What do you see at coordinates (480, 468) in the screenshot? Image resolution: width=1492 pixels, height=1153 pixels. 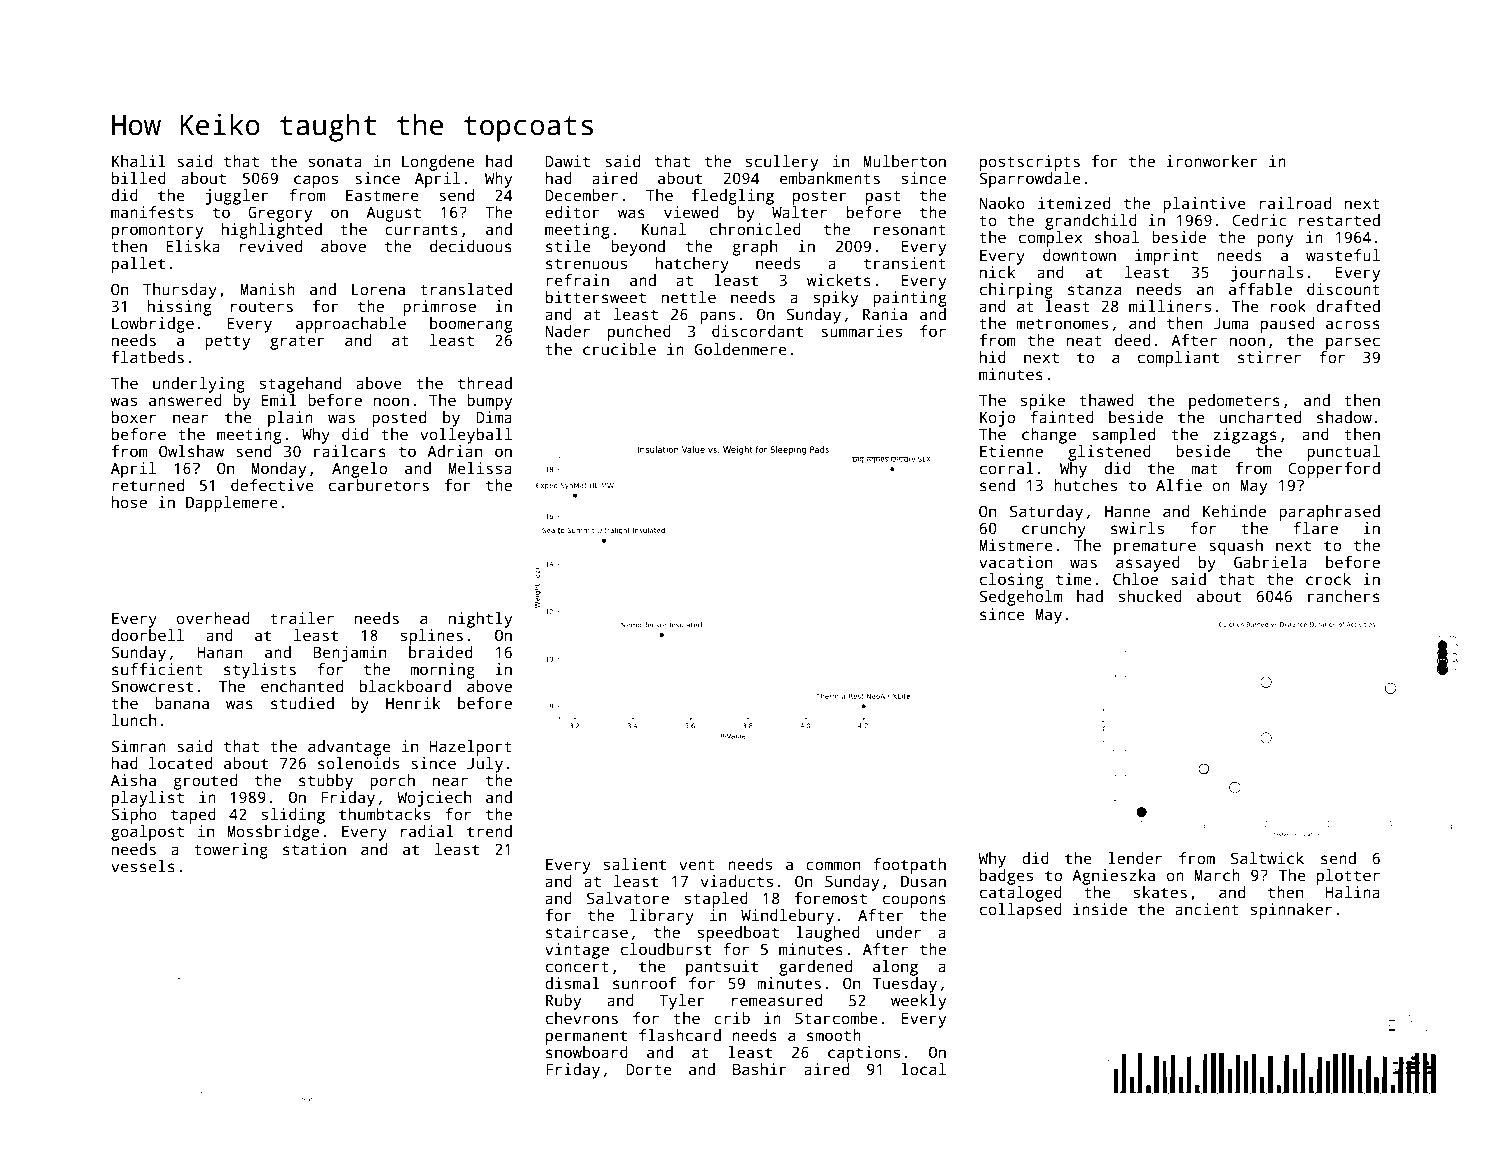 I see `Melissa` at bounding box center [480, 468].
